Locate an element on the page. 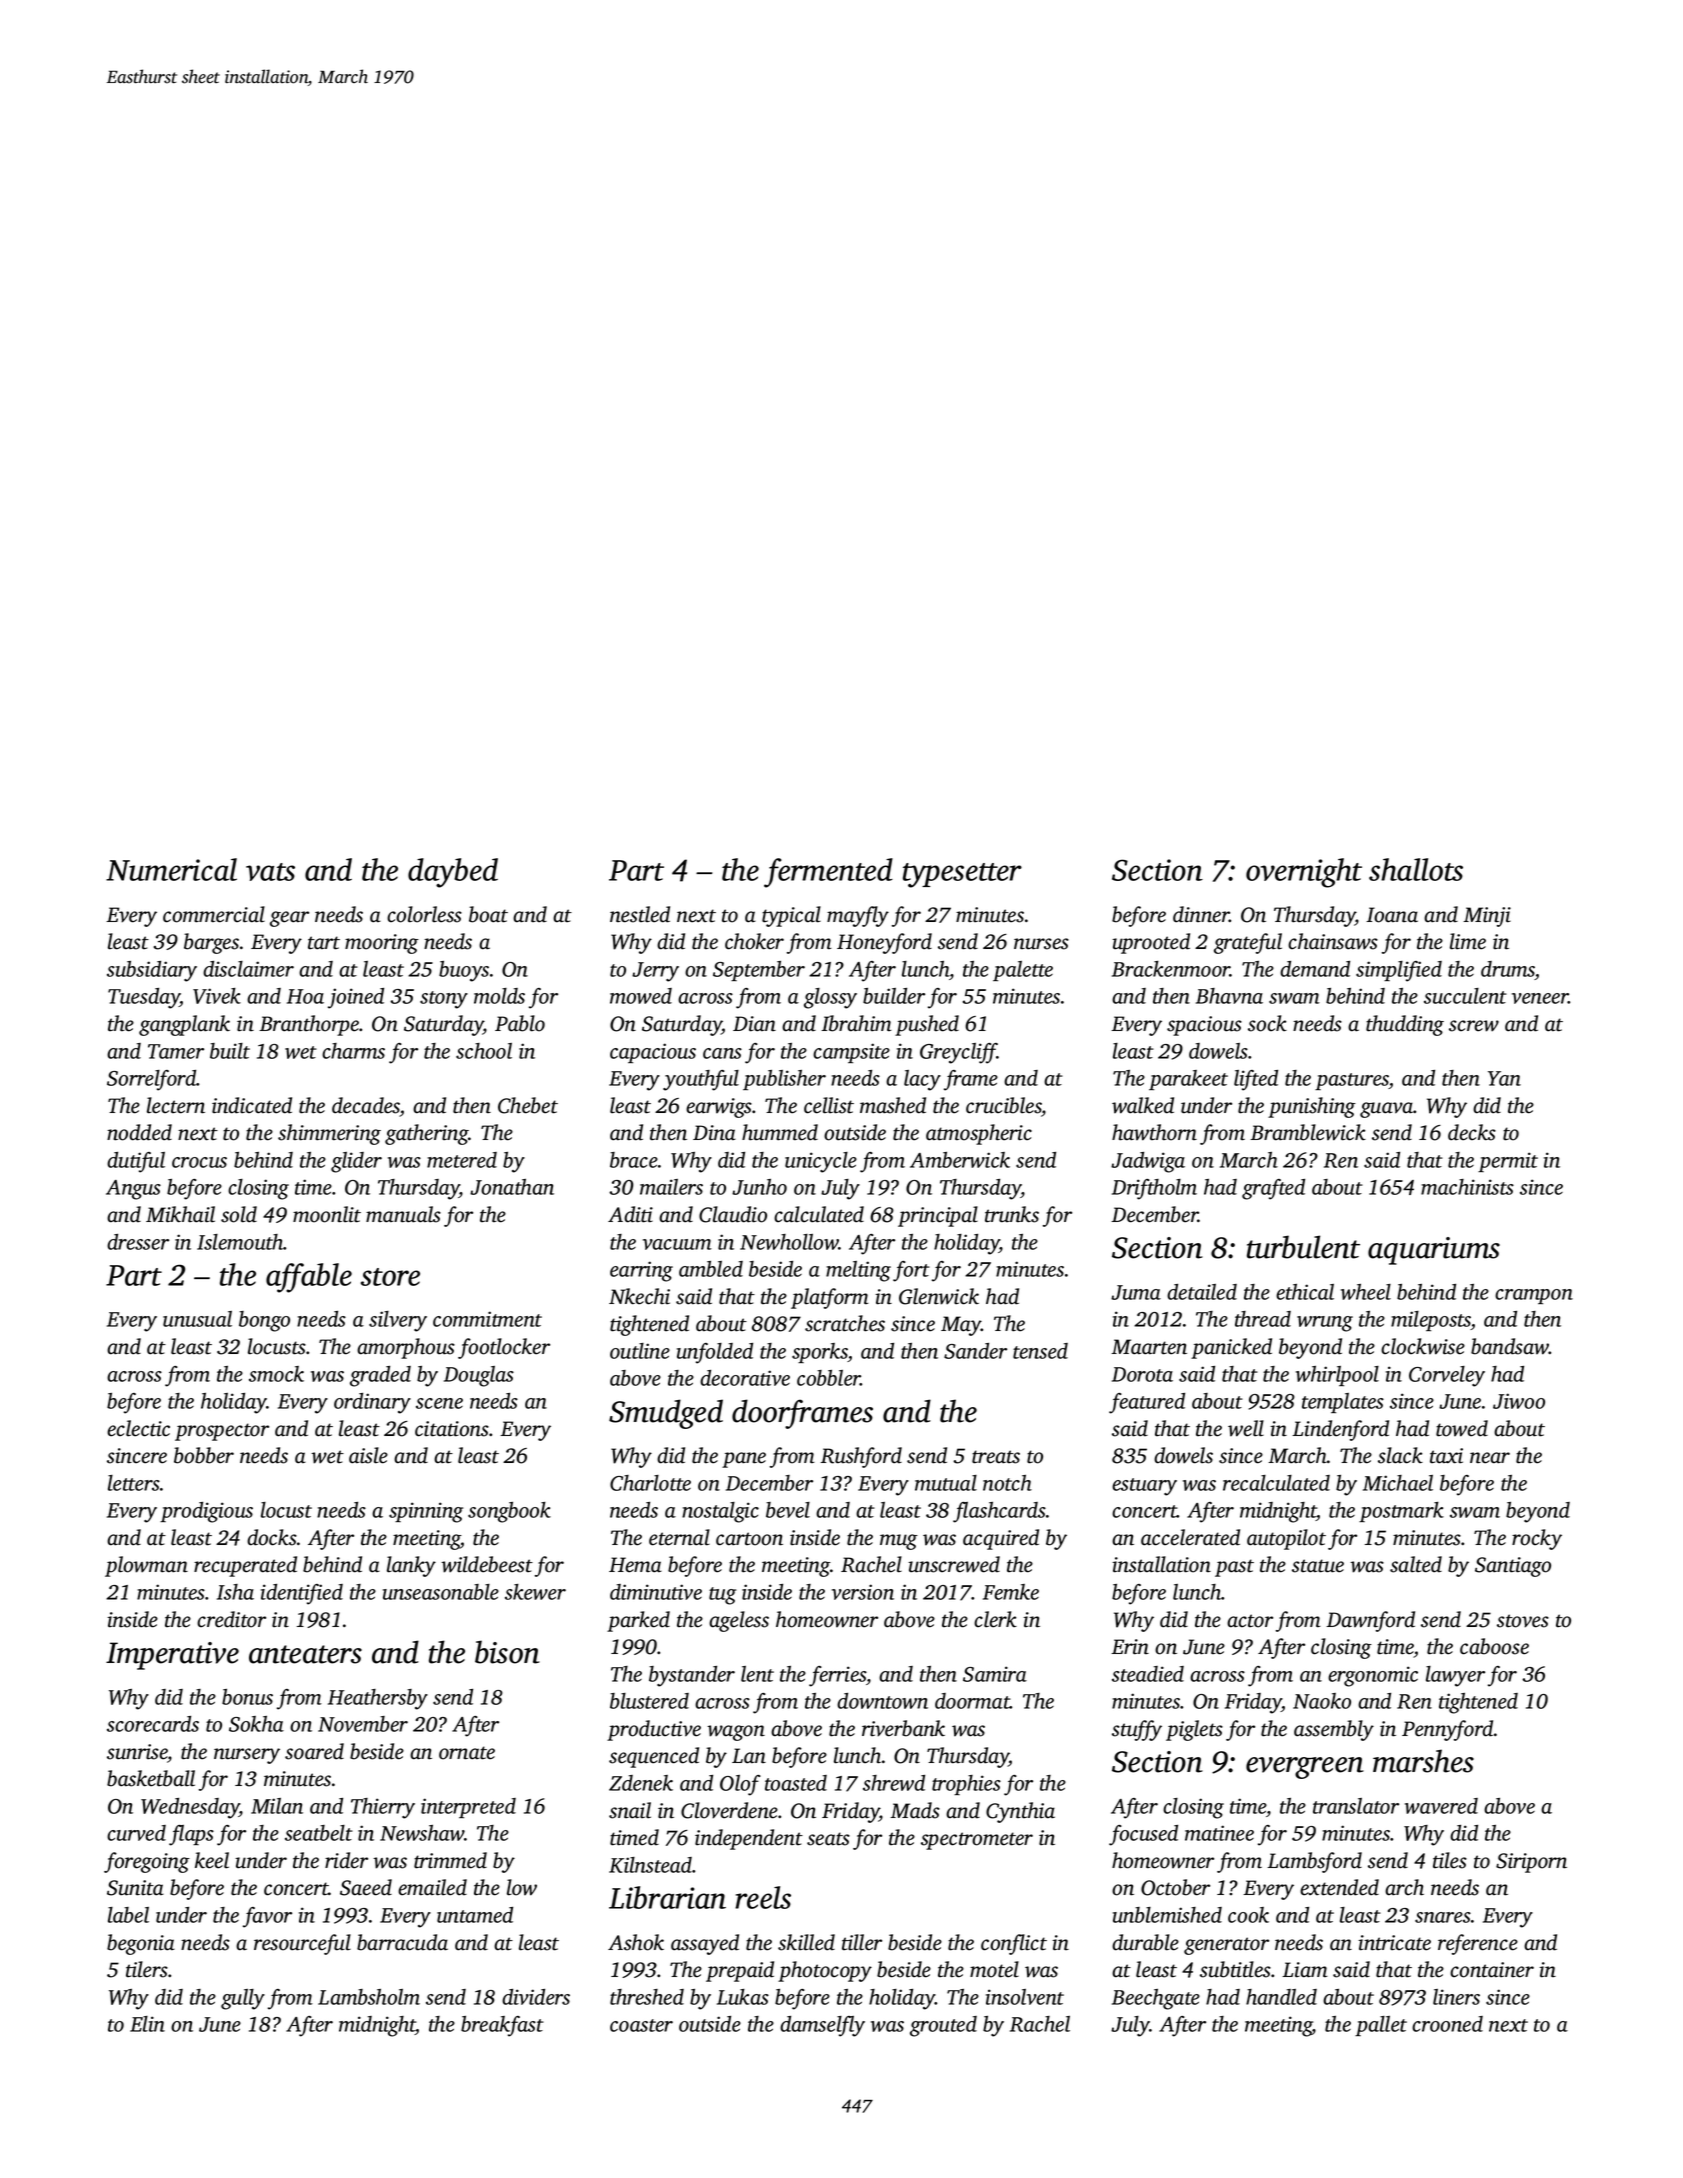  Lambsholm is located at coordinates (369, 1997).
